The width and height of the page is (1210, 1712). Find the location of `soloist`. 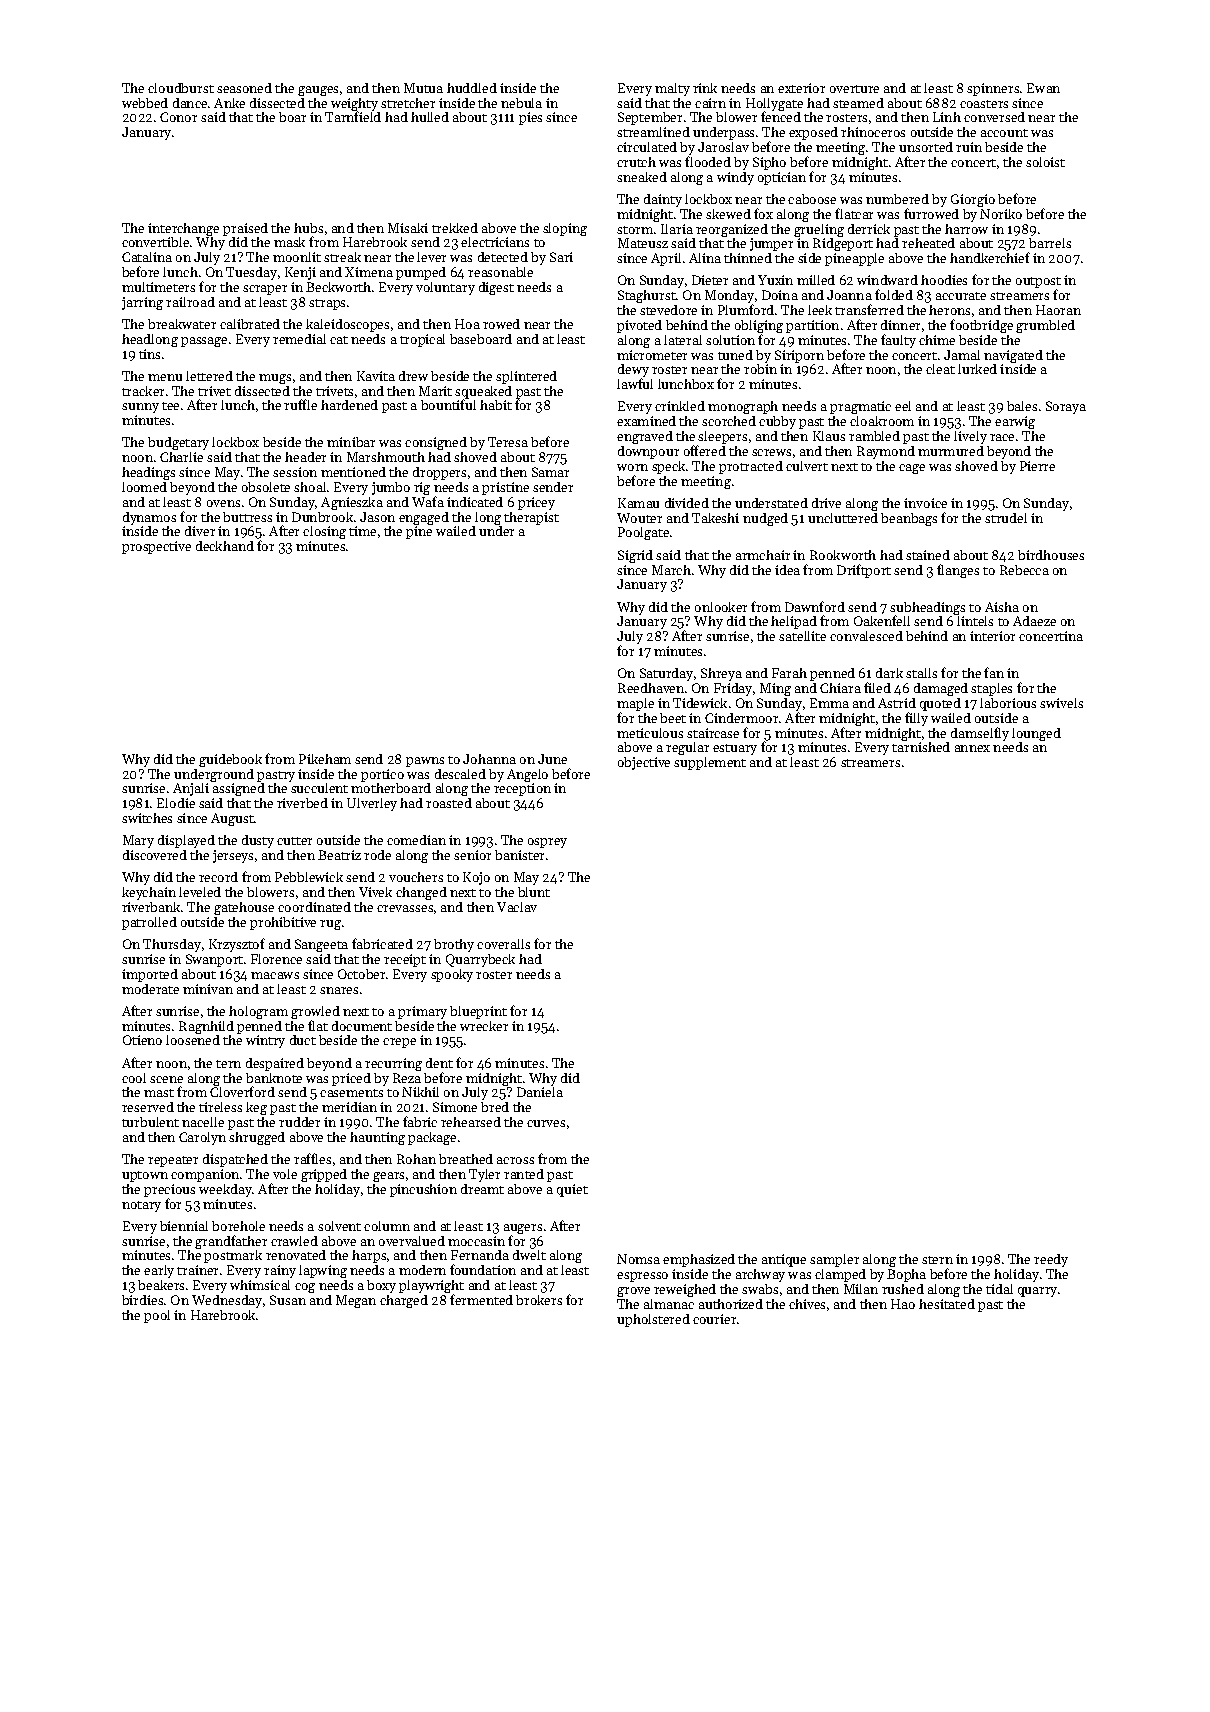

soloist is located at coordinates (1045, 162).
